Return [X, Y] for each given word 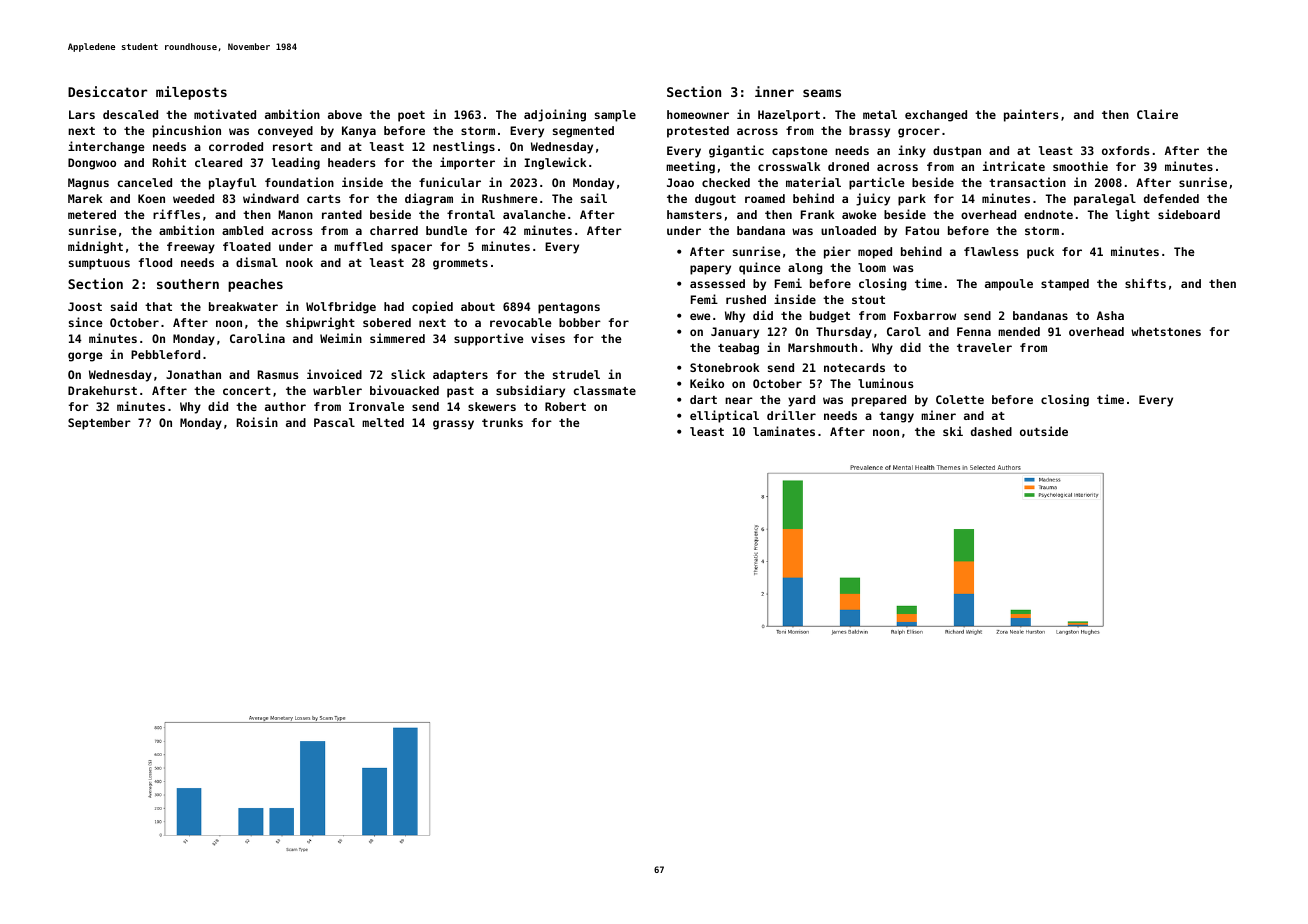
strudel [576, 374]
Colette [960, 399]
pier [837, 252]
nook [299, 262]
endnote [1048, 214]
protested [698, 132]
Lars [82, 114]
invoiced [334, 374]
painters [1031, 115]
